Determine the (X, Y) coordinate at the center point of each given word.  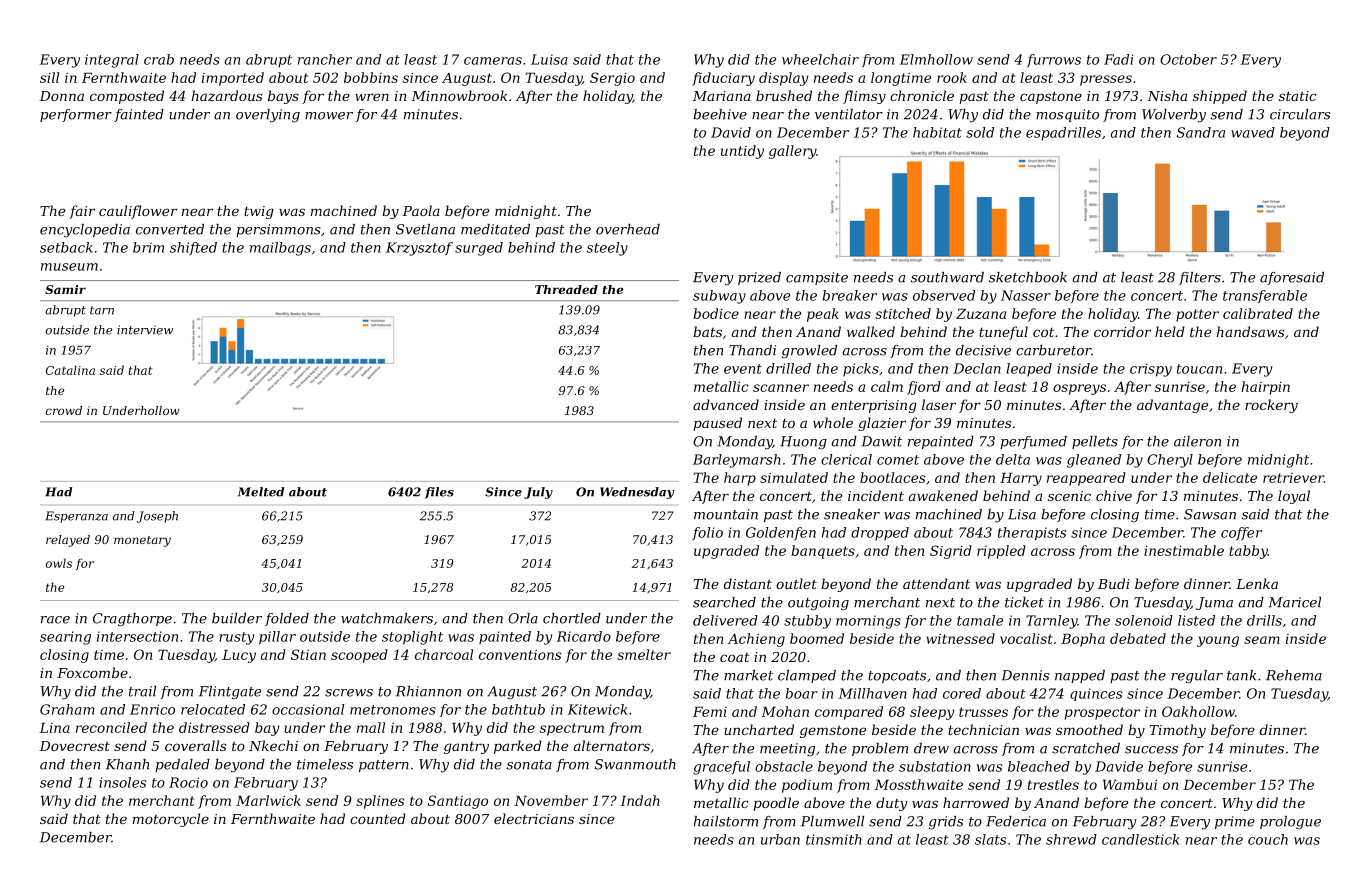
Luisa (549, 59)
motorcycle (171, 820)
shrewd (1071, 839)
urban (780, 839)
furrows (1054, 60)
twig (259, 212)
